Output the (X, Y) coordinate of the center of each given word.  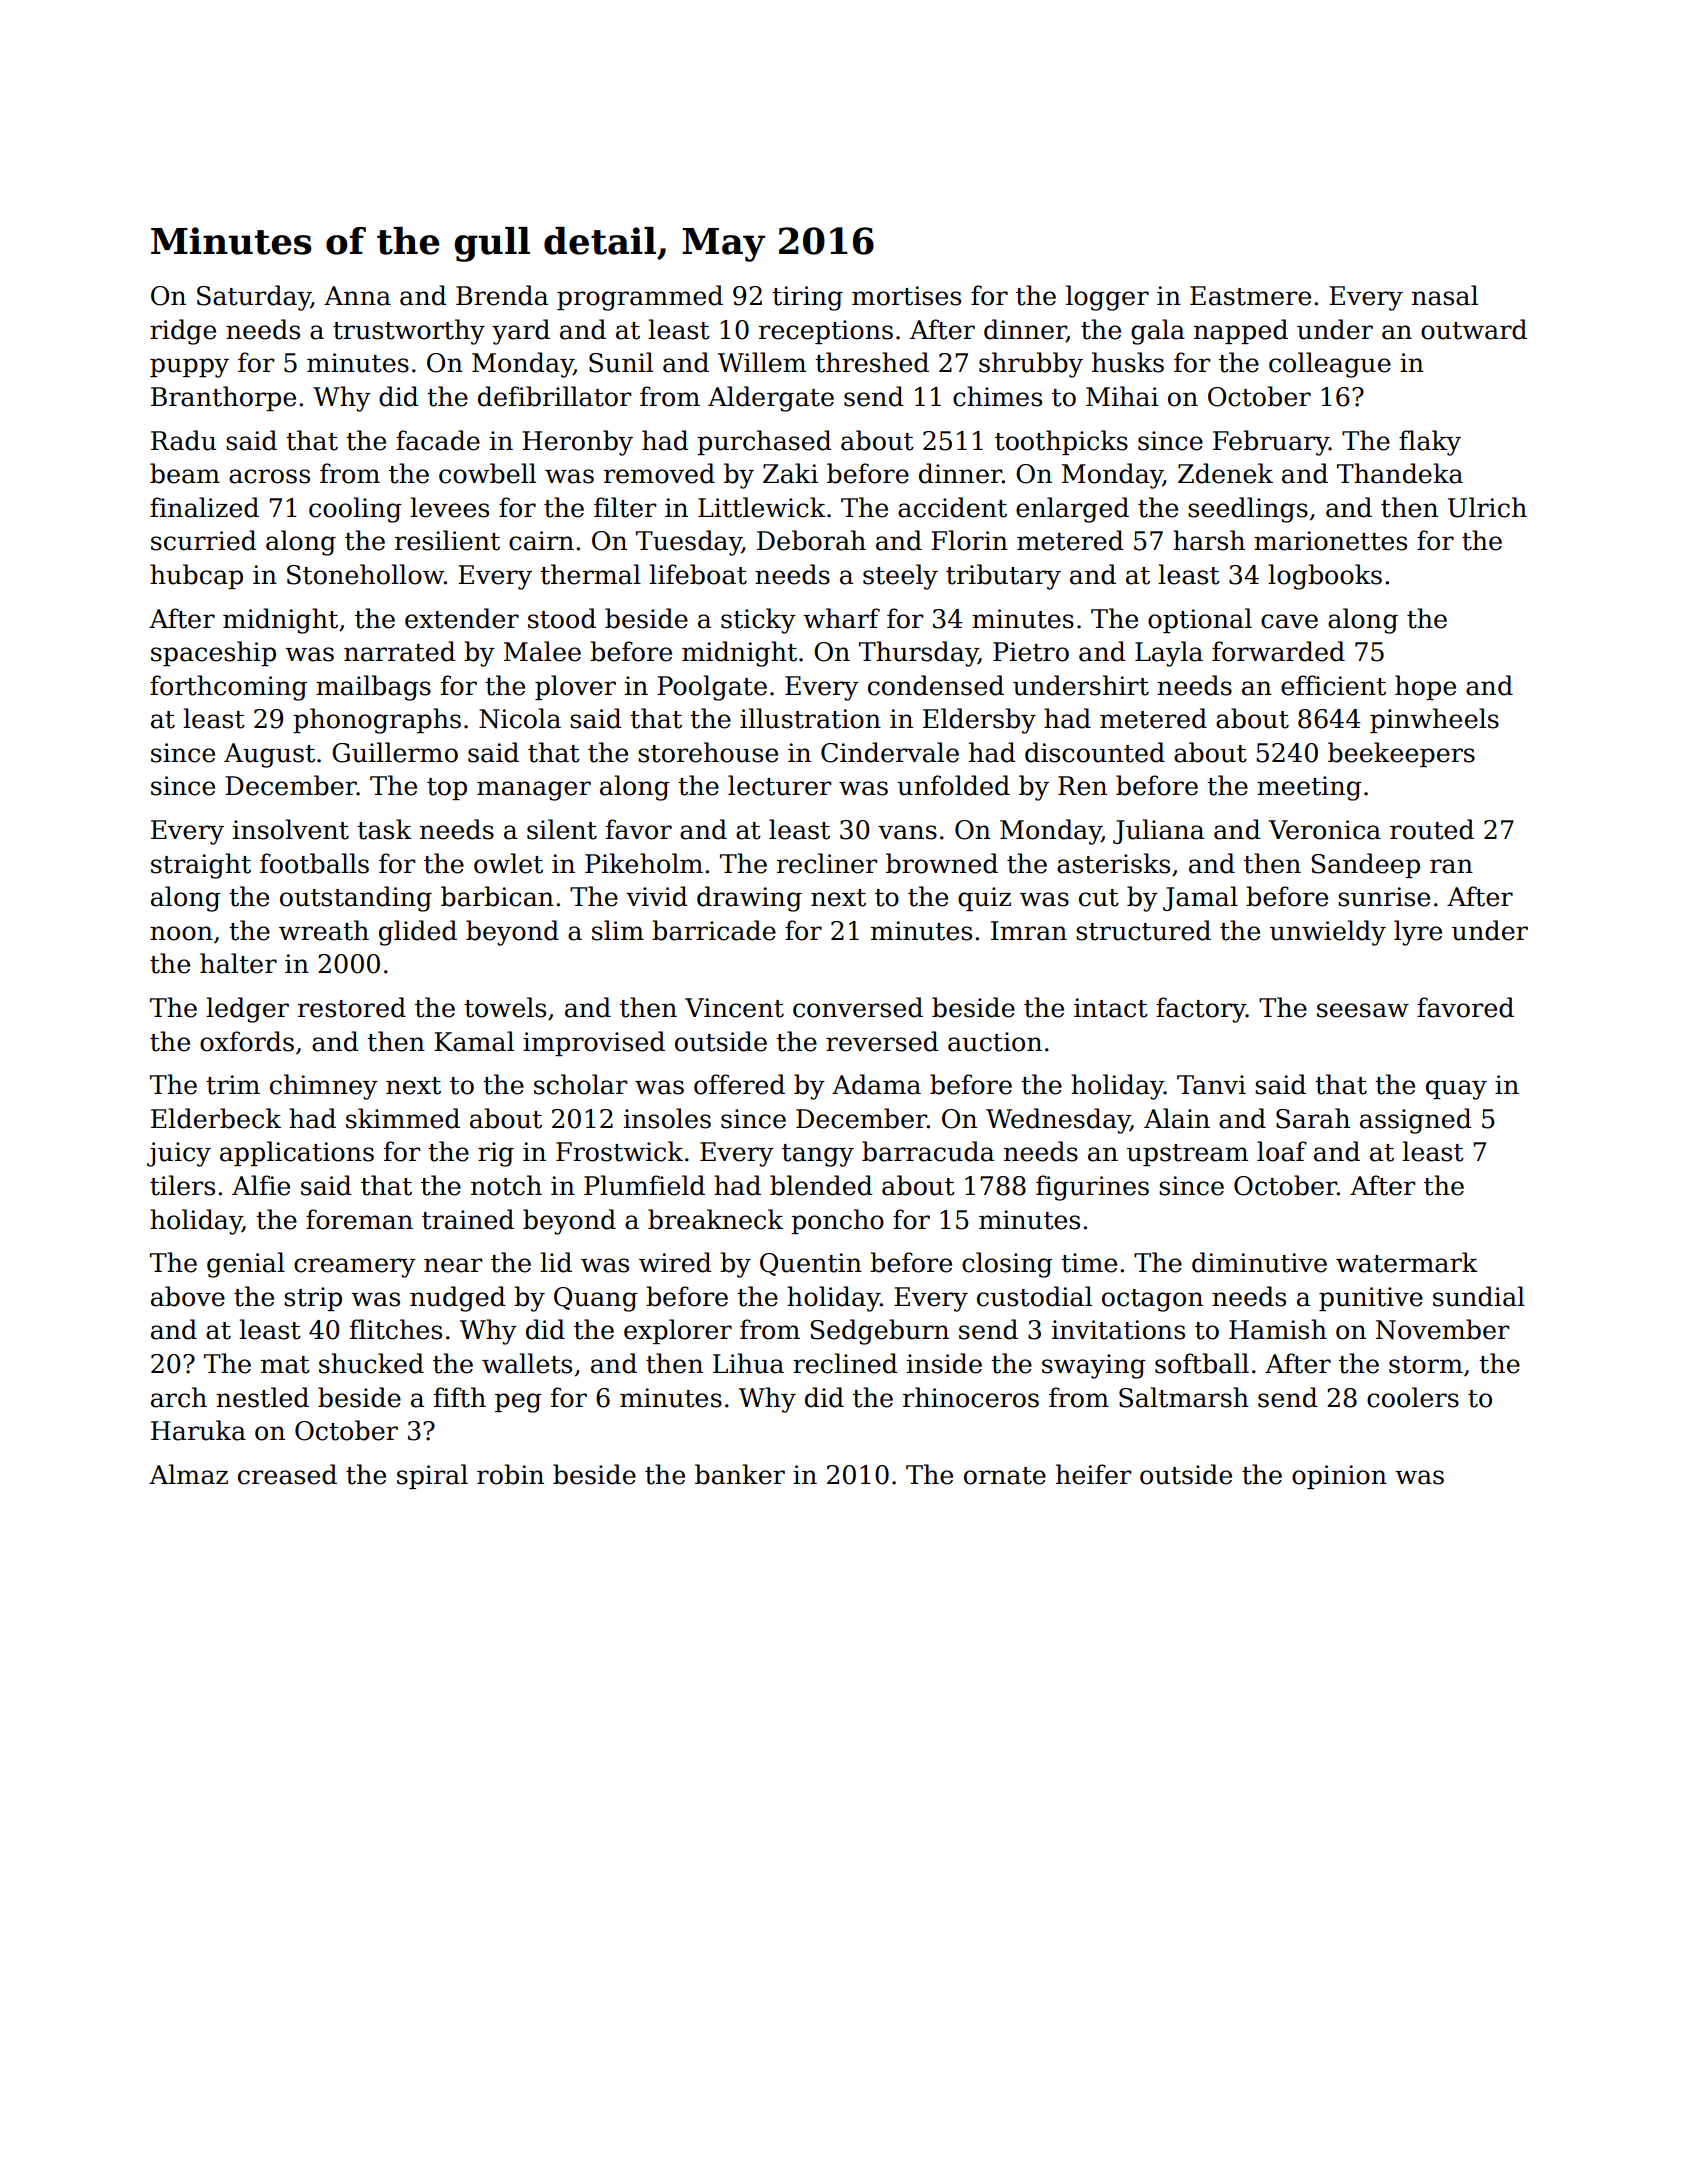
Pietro (1031, 652)
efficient (1333, 685)
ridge (183, 332)
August (269, 755)
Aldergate (771, 399)
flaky (1430, 443)
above (188, 1296)
